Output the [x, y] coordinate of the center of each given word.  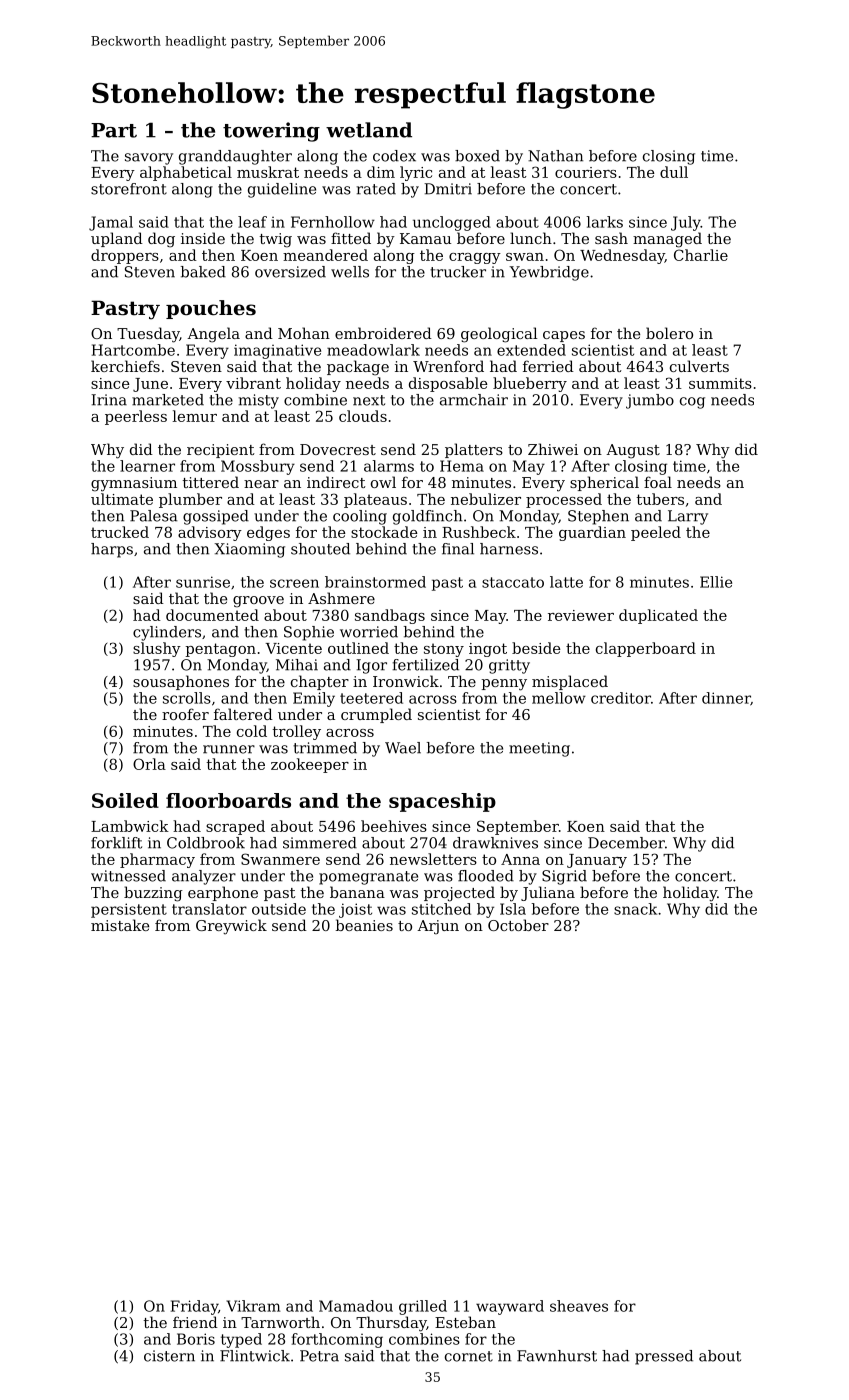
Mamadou [356, 1306]
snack [635, 909]
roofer [185, 714]
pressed [664, 1357]
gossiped [216, 517]
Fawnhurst [557, 1356]
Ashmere [341, 598]
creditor [621, 698]
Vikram [253, 1306]
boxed [477, 156]
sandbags [390, 616]
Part [114, 130]
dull [674, 172]
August [633, 451]
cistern [169, 1356]
